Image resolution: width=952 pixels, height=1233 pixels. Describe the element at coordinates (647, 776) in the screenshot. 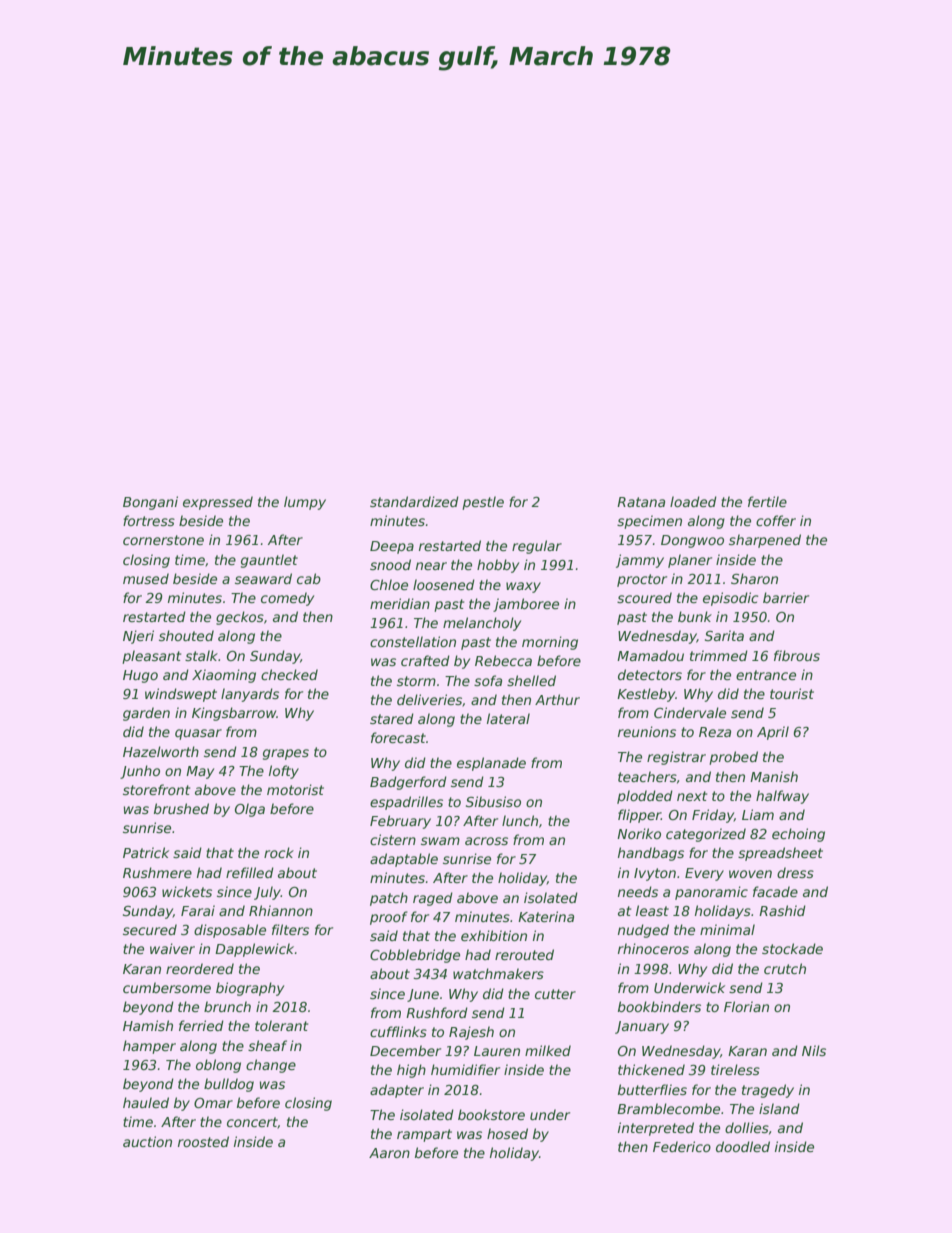

I see `teachers` at that location.
